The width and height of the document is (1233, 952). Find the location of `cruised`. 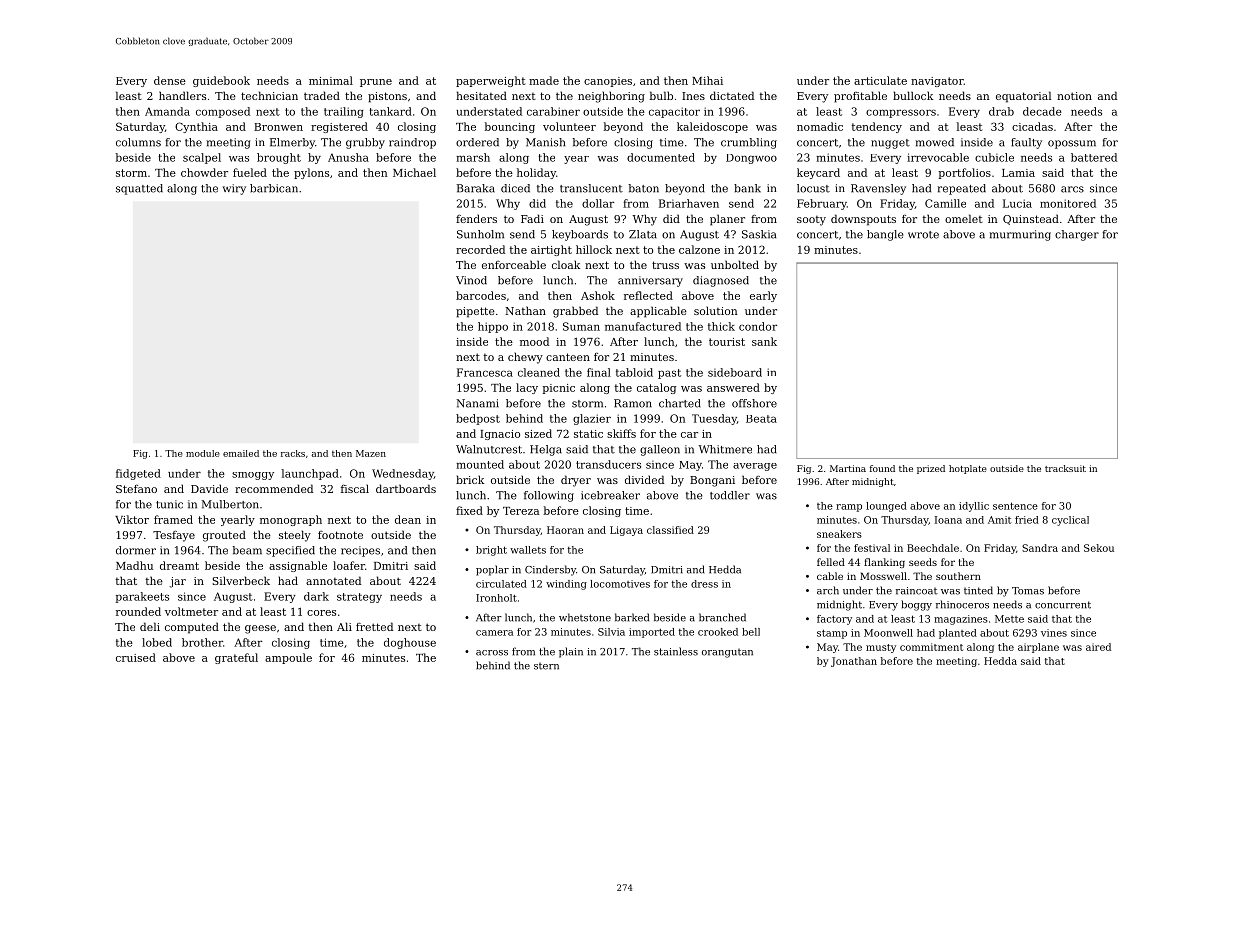

cruised is located at coordinates (136, 657).
